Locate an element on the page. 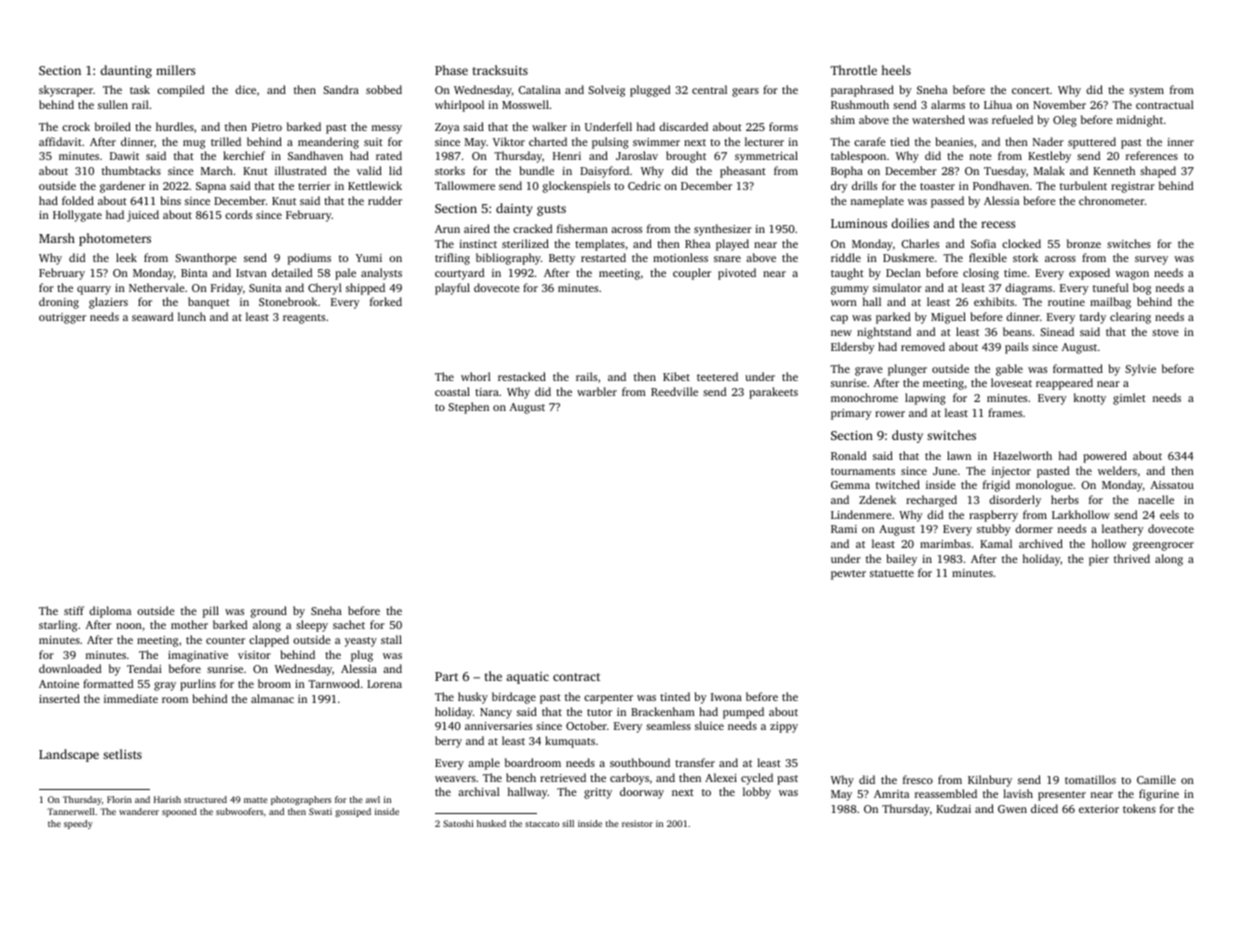  Rami is located at coordinates (844, 529).
